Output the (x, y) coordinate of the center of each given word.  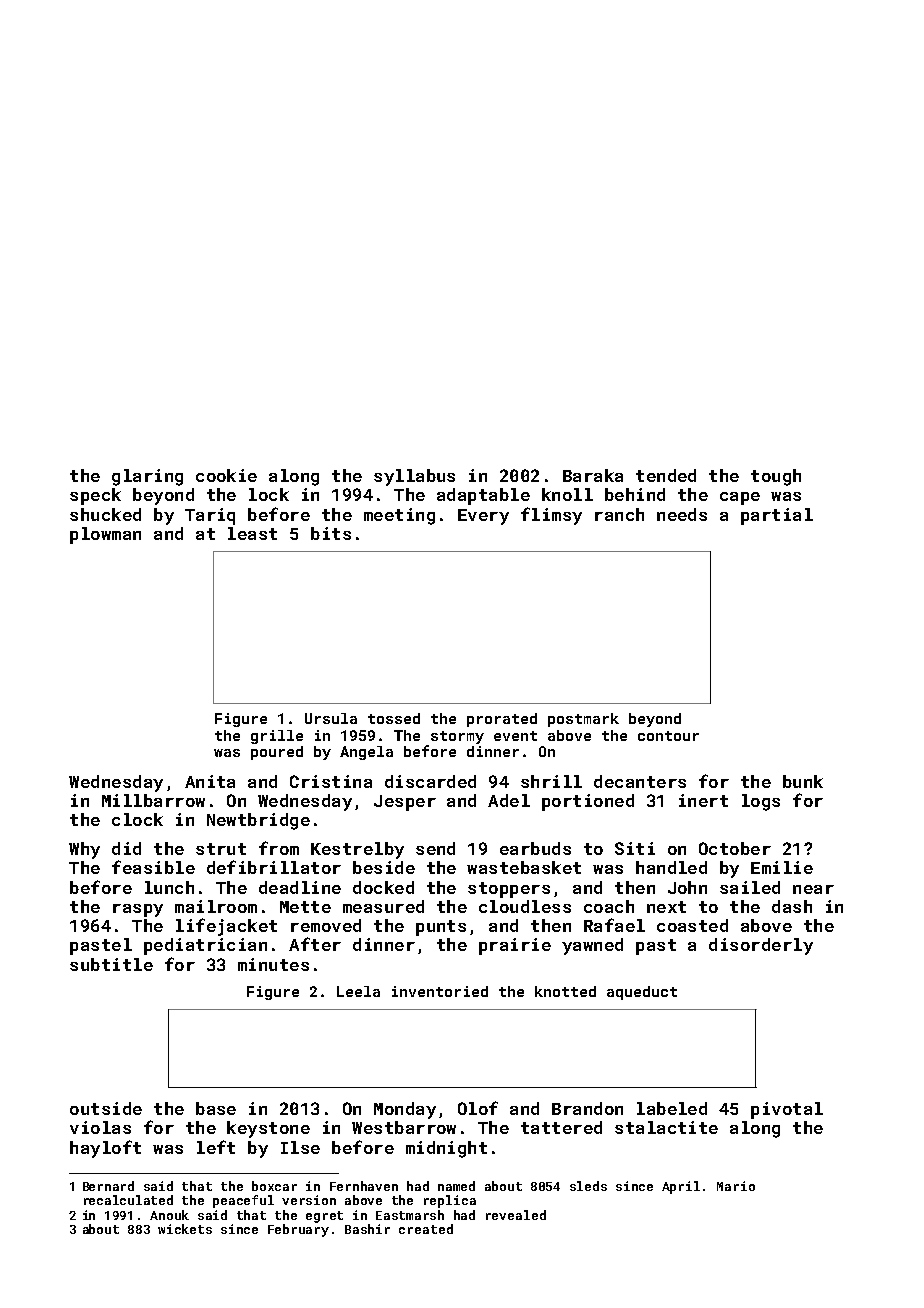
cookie (226, 475)
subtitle (111, 964)
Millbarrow (153, 800)
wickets (185, 1229)
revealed (516, 1215)
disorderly (761, 946)
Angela (366, 753)
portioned (588, 802)
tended (666, 475)
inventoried (440, 991)
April (681, 1187)
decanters (640, 781)
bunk (803, 781)
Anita (210, 781)
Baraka (593, 475)
